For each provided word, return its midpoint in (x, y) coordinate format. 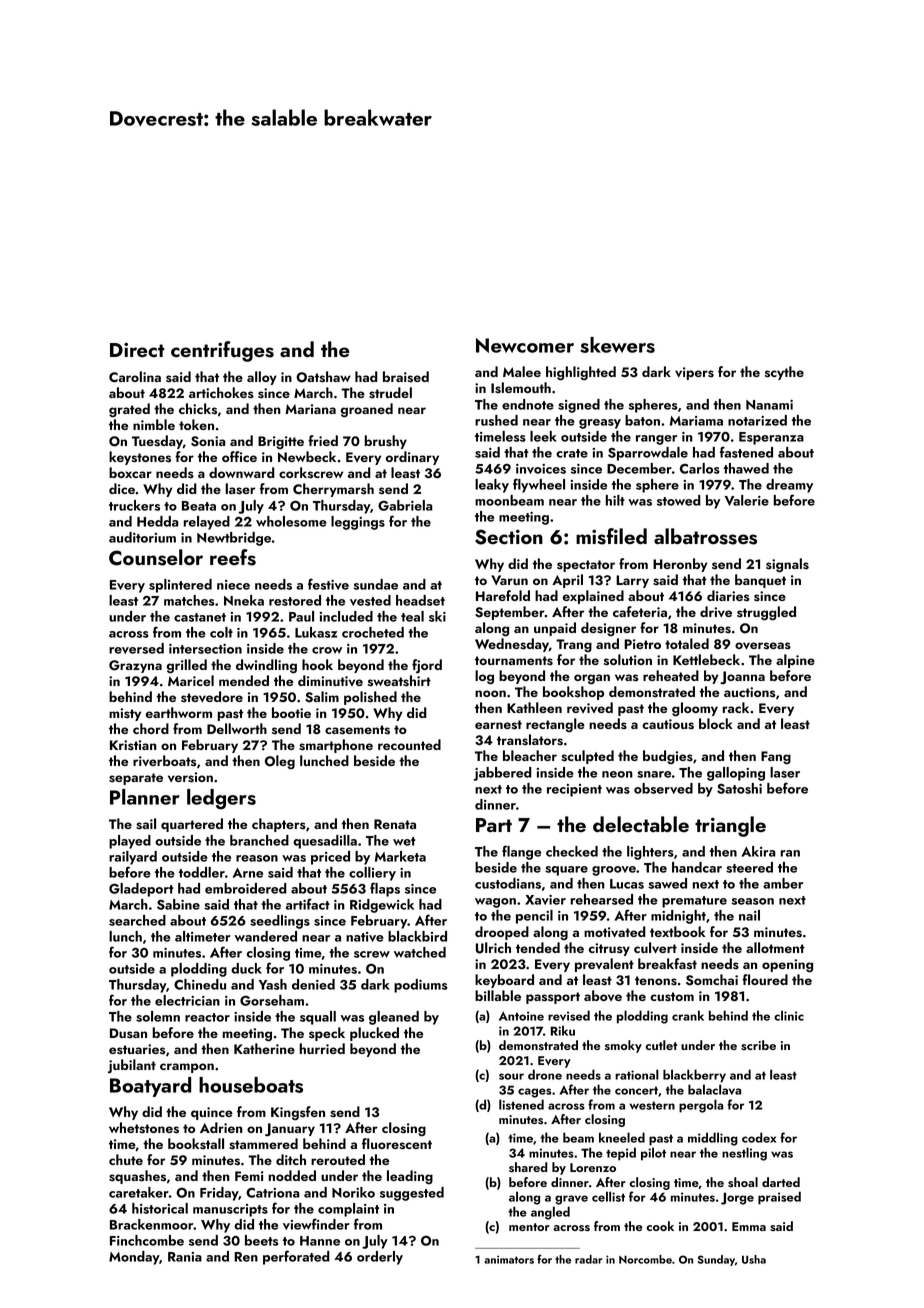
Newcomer (525, 345)
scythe (784, 373)
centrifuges (222, 351)
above (603, 995)
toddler (202, 872)
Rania (185, 1257)
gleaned (394, 1018)
